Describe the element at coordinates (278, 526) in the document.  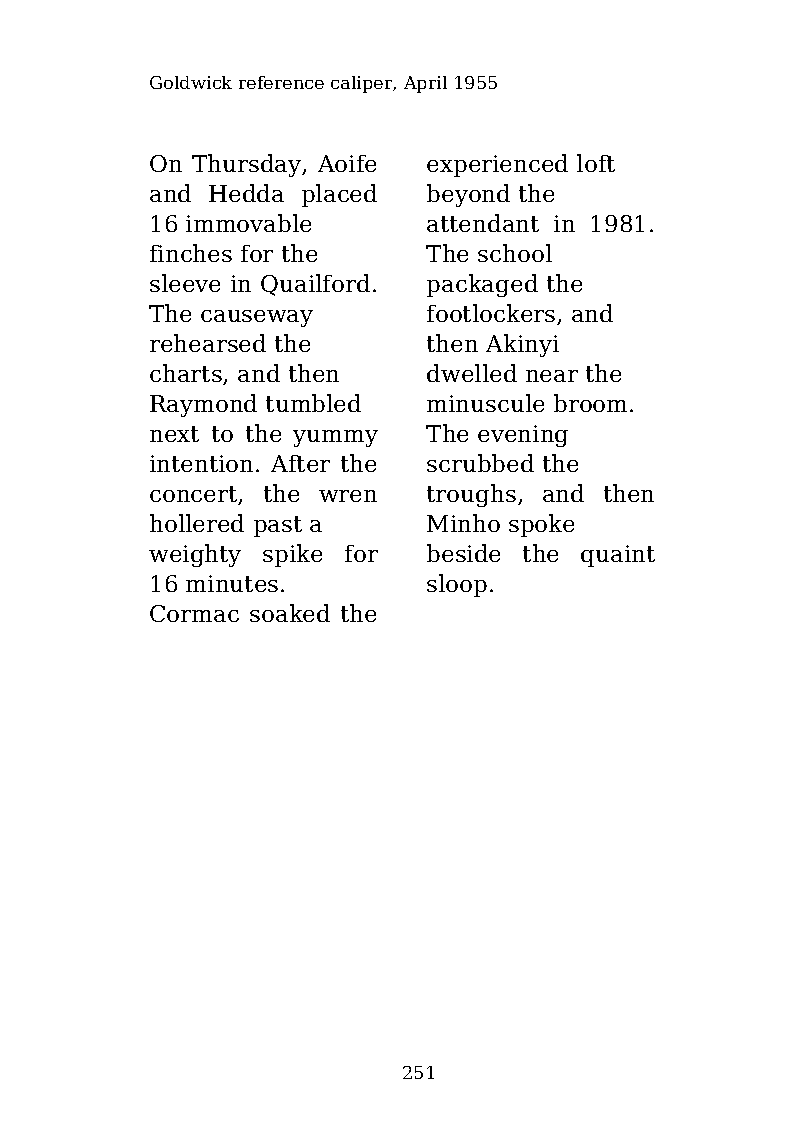
I see `past` at that location.
